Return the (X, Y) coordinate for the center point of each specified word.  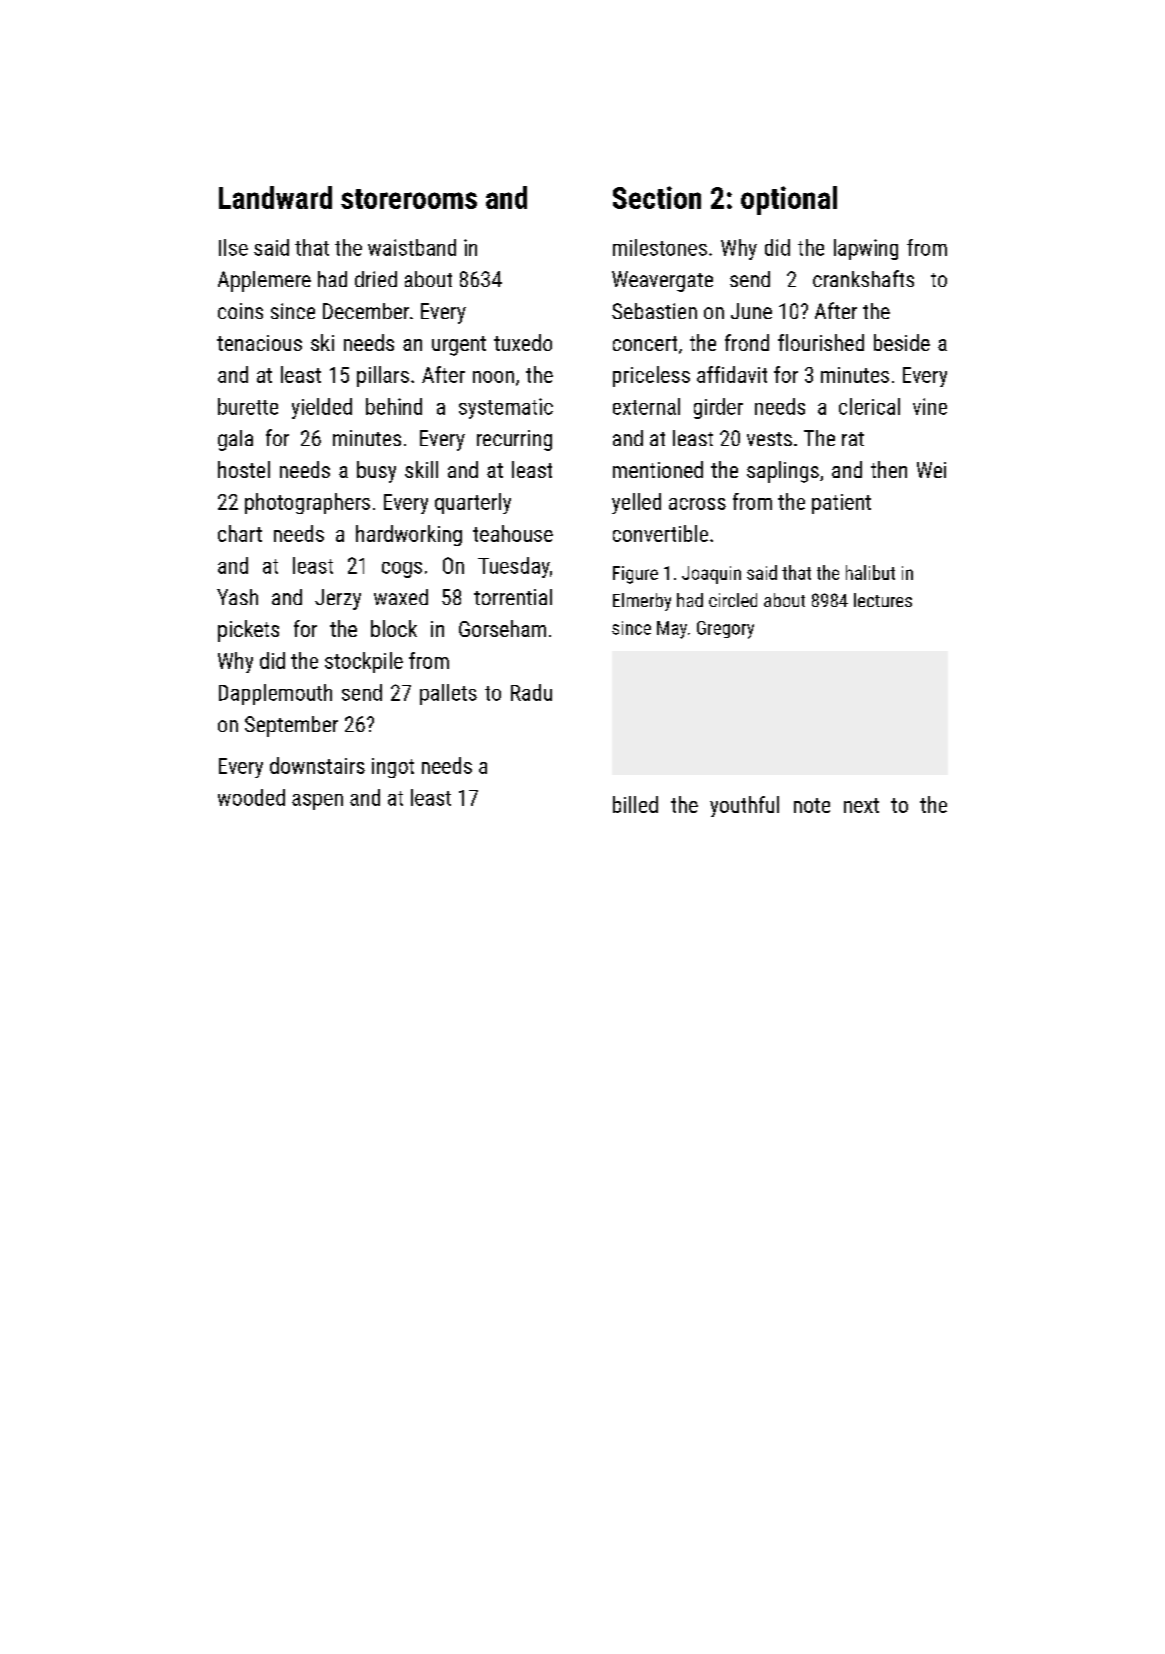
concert (645, 343)
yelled (636, 503)
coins (240, 311)
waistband (412, 247)
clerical (869, 406)
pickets (248, 631)
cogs (402, 570)
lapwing (866, 249)
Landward (275, 197)
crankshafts (863, 278)
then (889, 469)
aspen (317, 802)
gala (235, 440)
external (646, 406)
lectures (883, 600)
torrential (513, 597)
